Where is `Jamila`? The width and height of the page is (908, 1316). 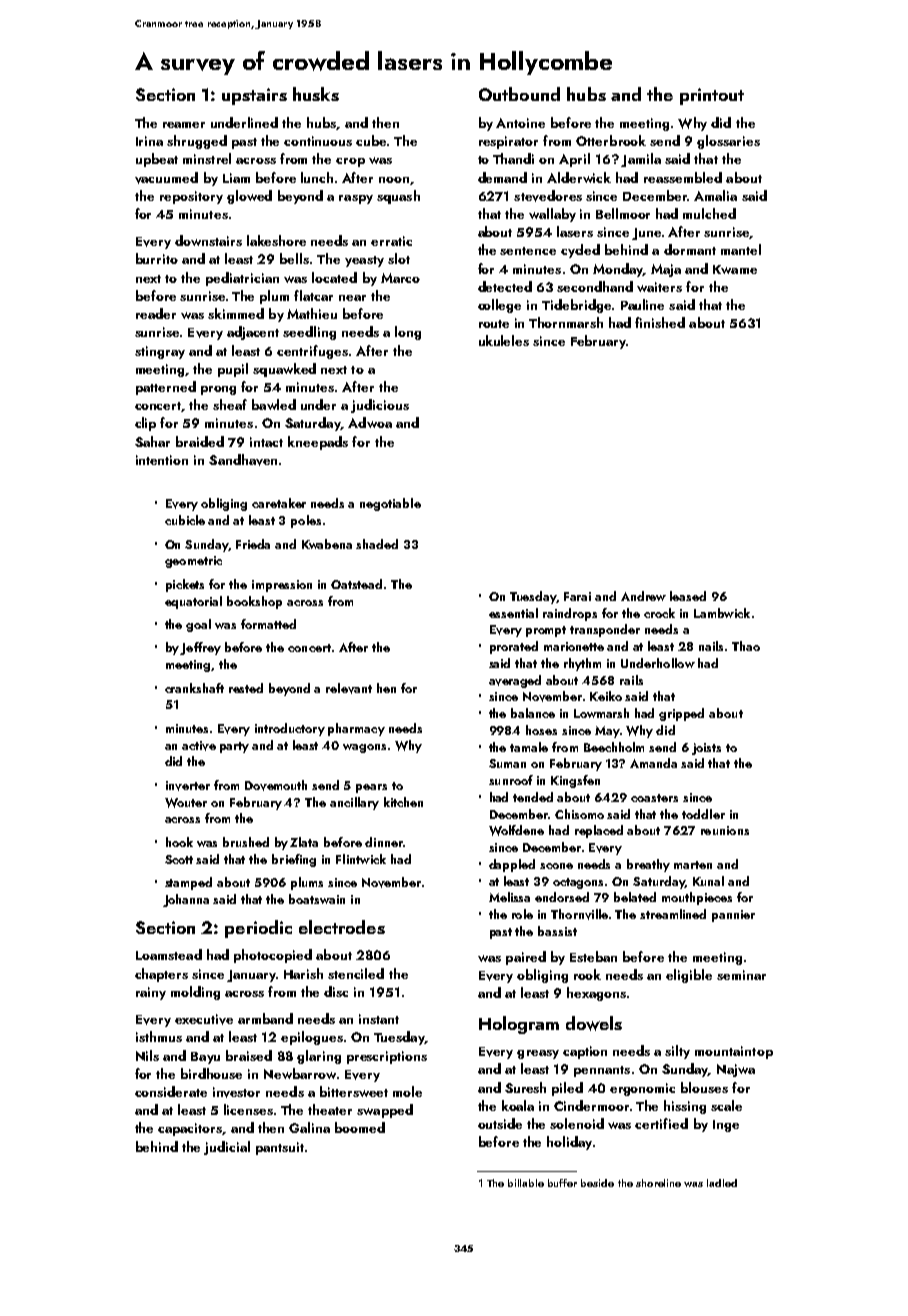
Jamila is located at coordinates (641, 160).
